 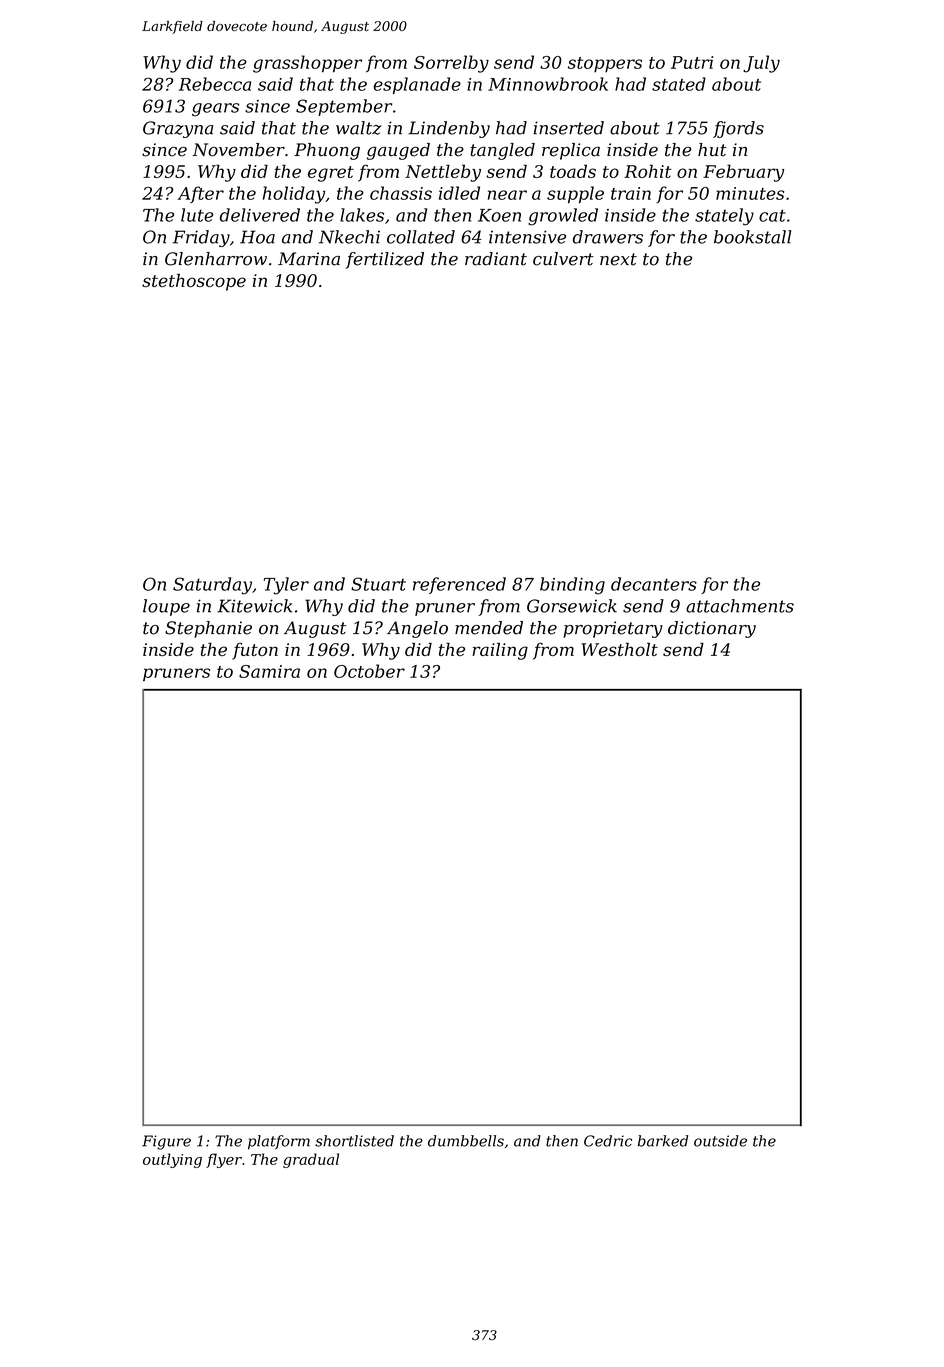 What do you see at coordinates (654, 584) in the document?
I see `decanters` at bounding box center [654, 584].
